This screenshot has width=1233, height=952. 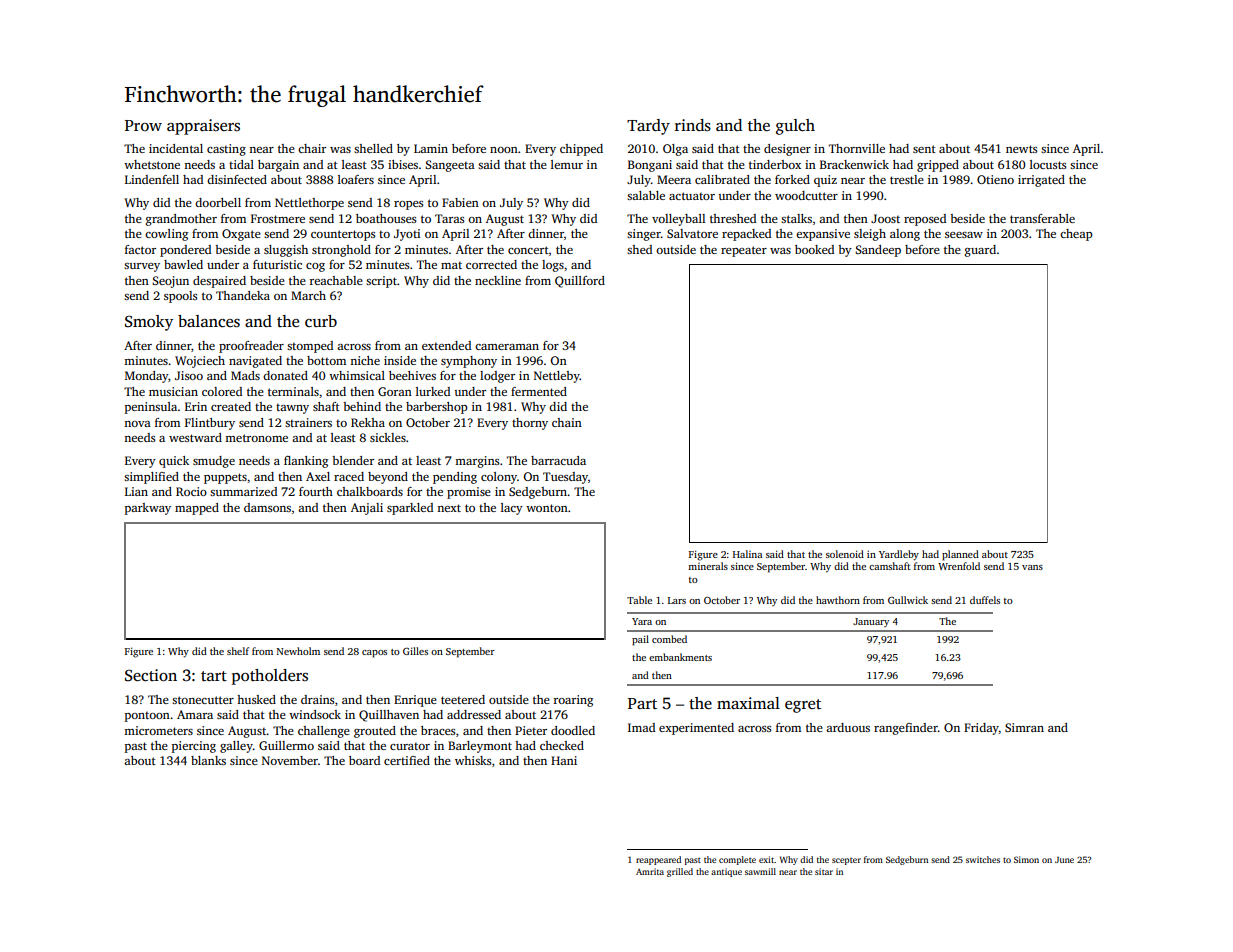 I want to click on blanks, so click(x=208, y=760).
